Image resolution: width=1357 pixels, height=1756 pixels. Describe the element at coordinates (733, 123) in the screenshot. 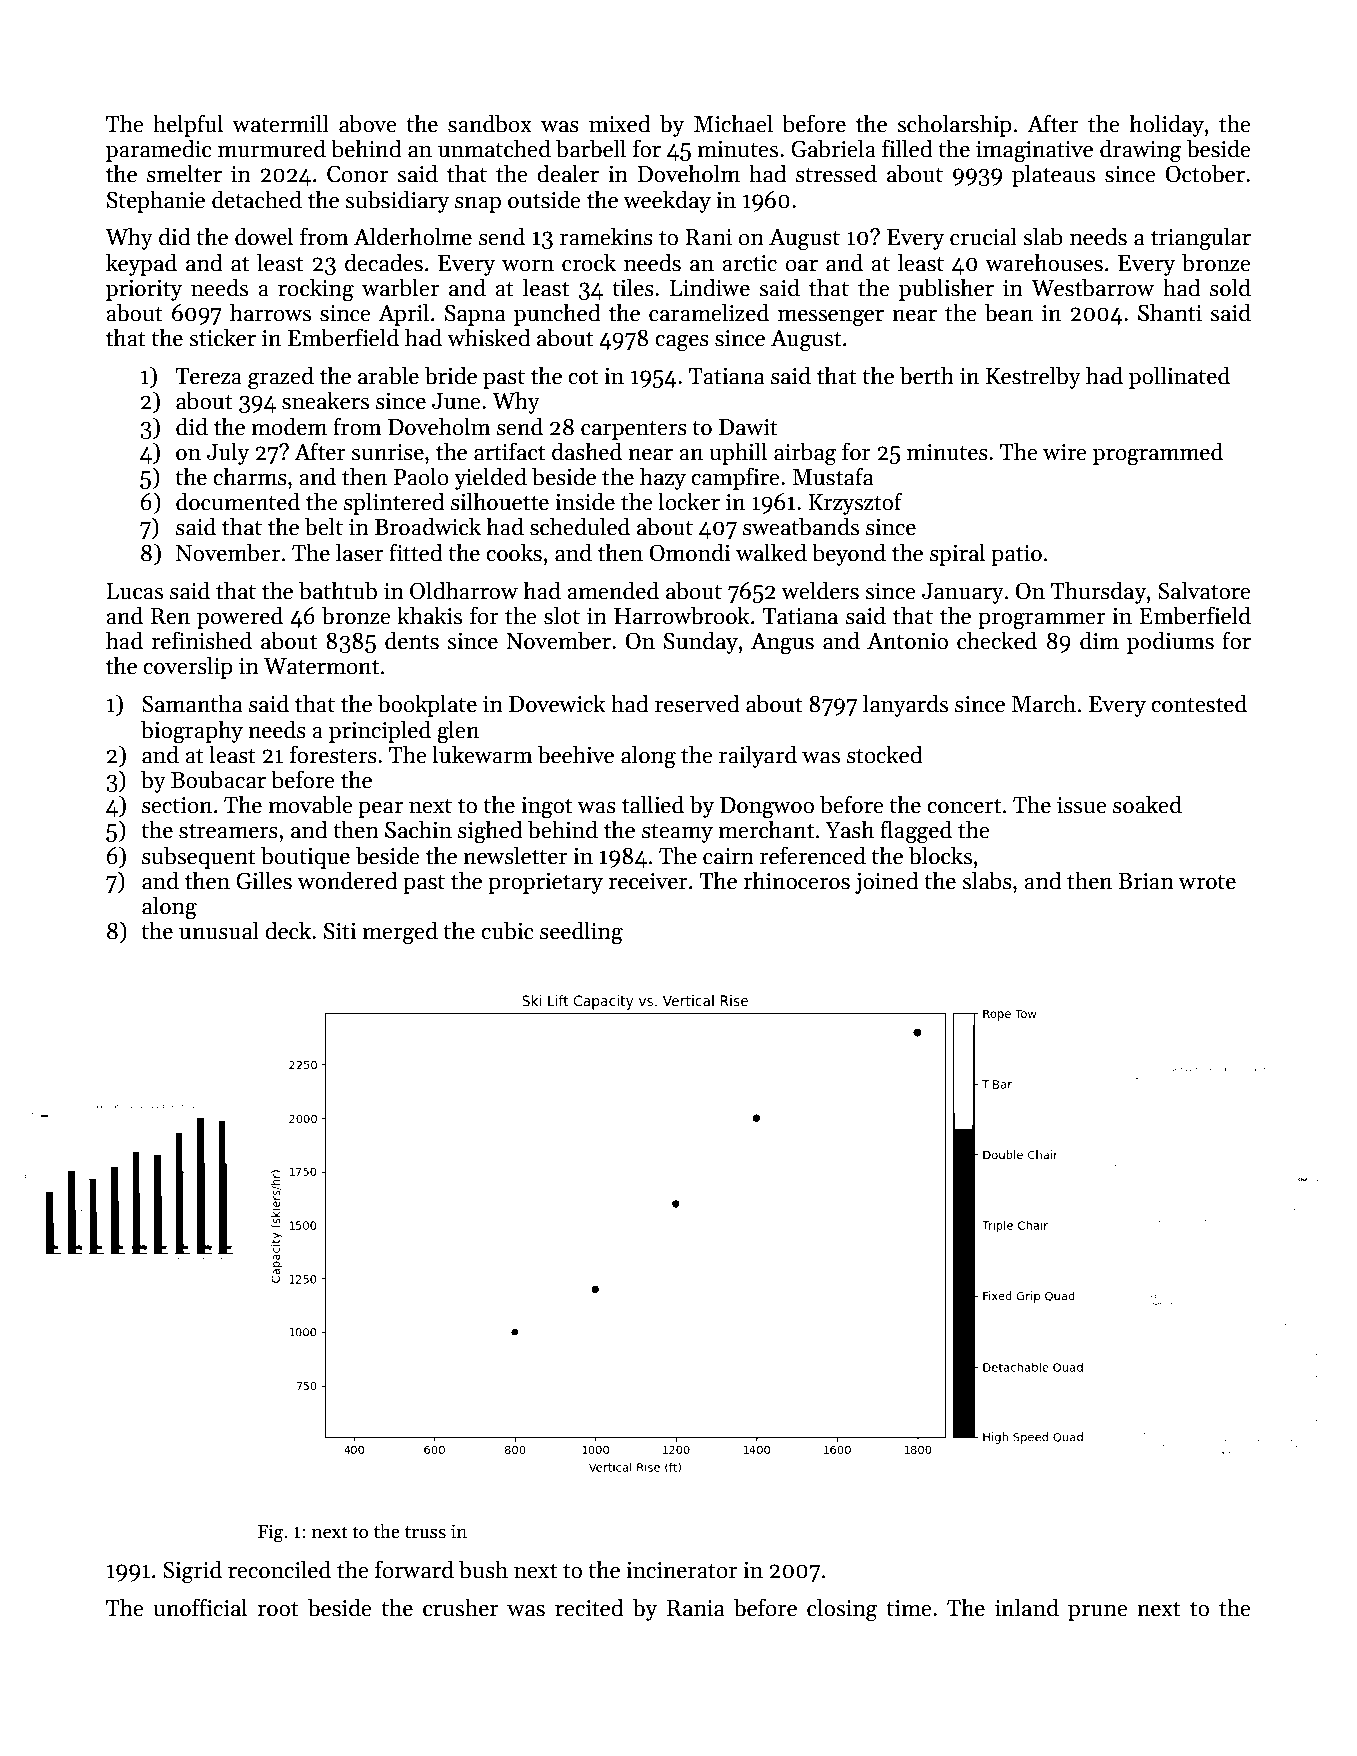

I see `Michael` at that location.
